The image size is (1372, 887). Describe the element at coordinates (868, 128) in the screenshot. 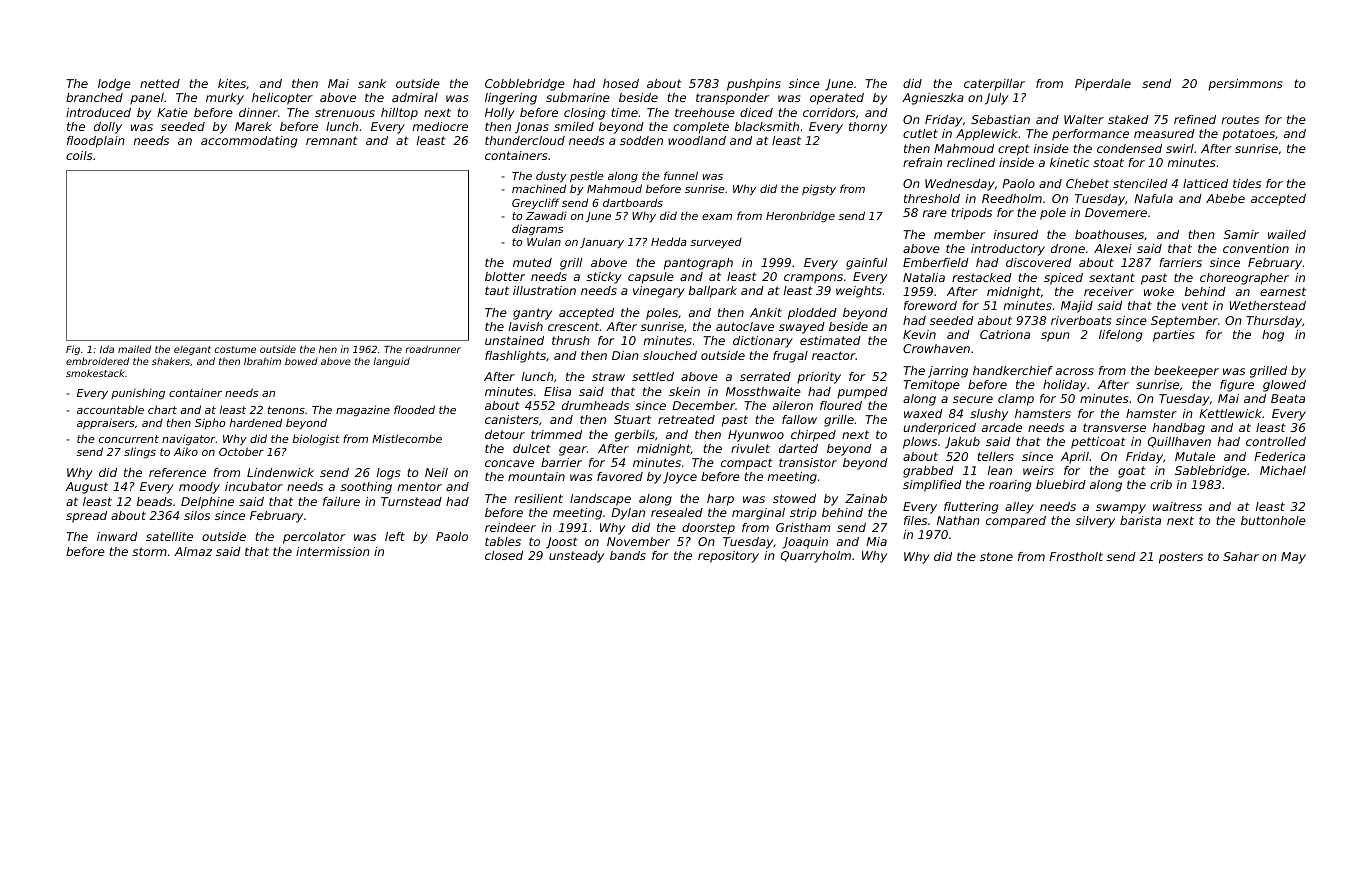

I see `thorny` at that location.
